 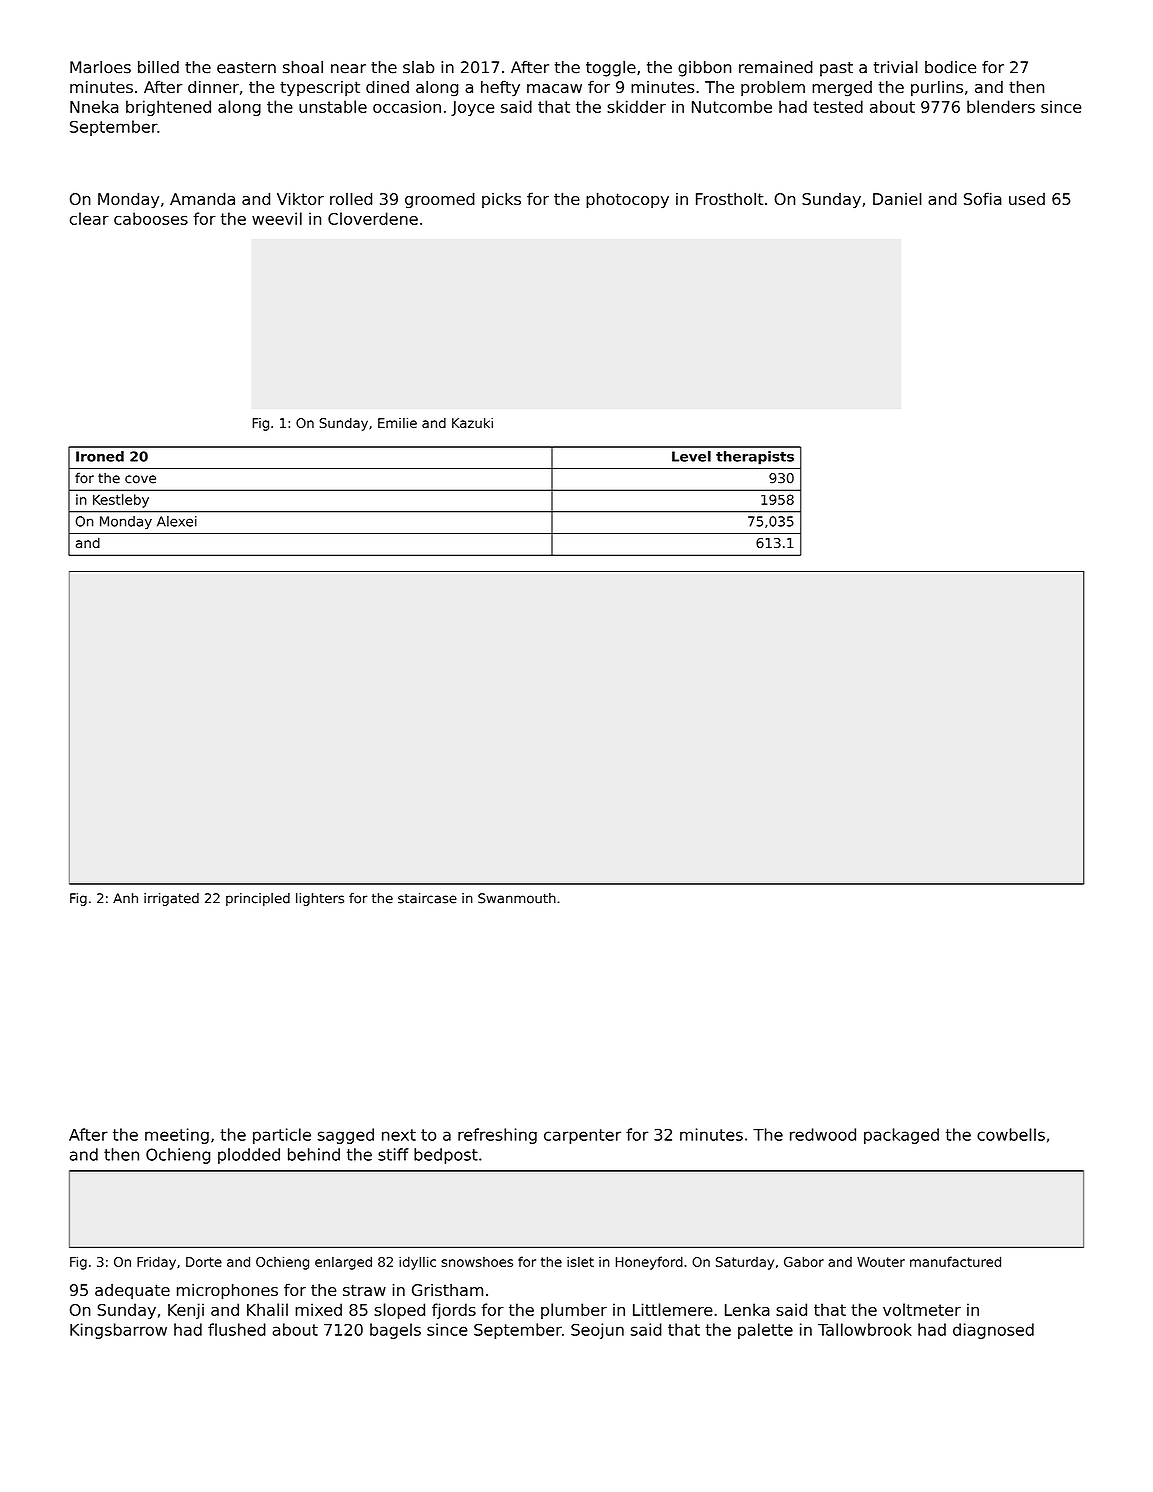 I want to click on bagels, so click(x=395, y=1331).
